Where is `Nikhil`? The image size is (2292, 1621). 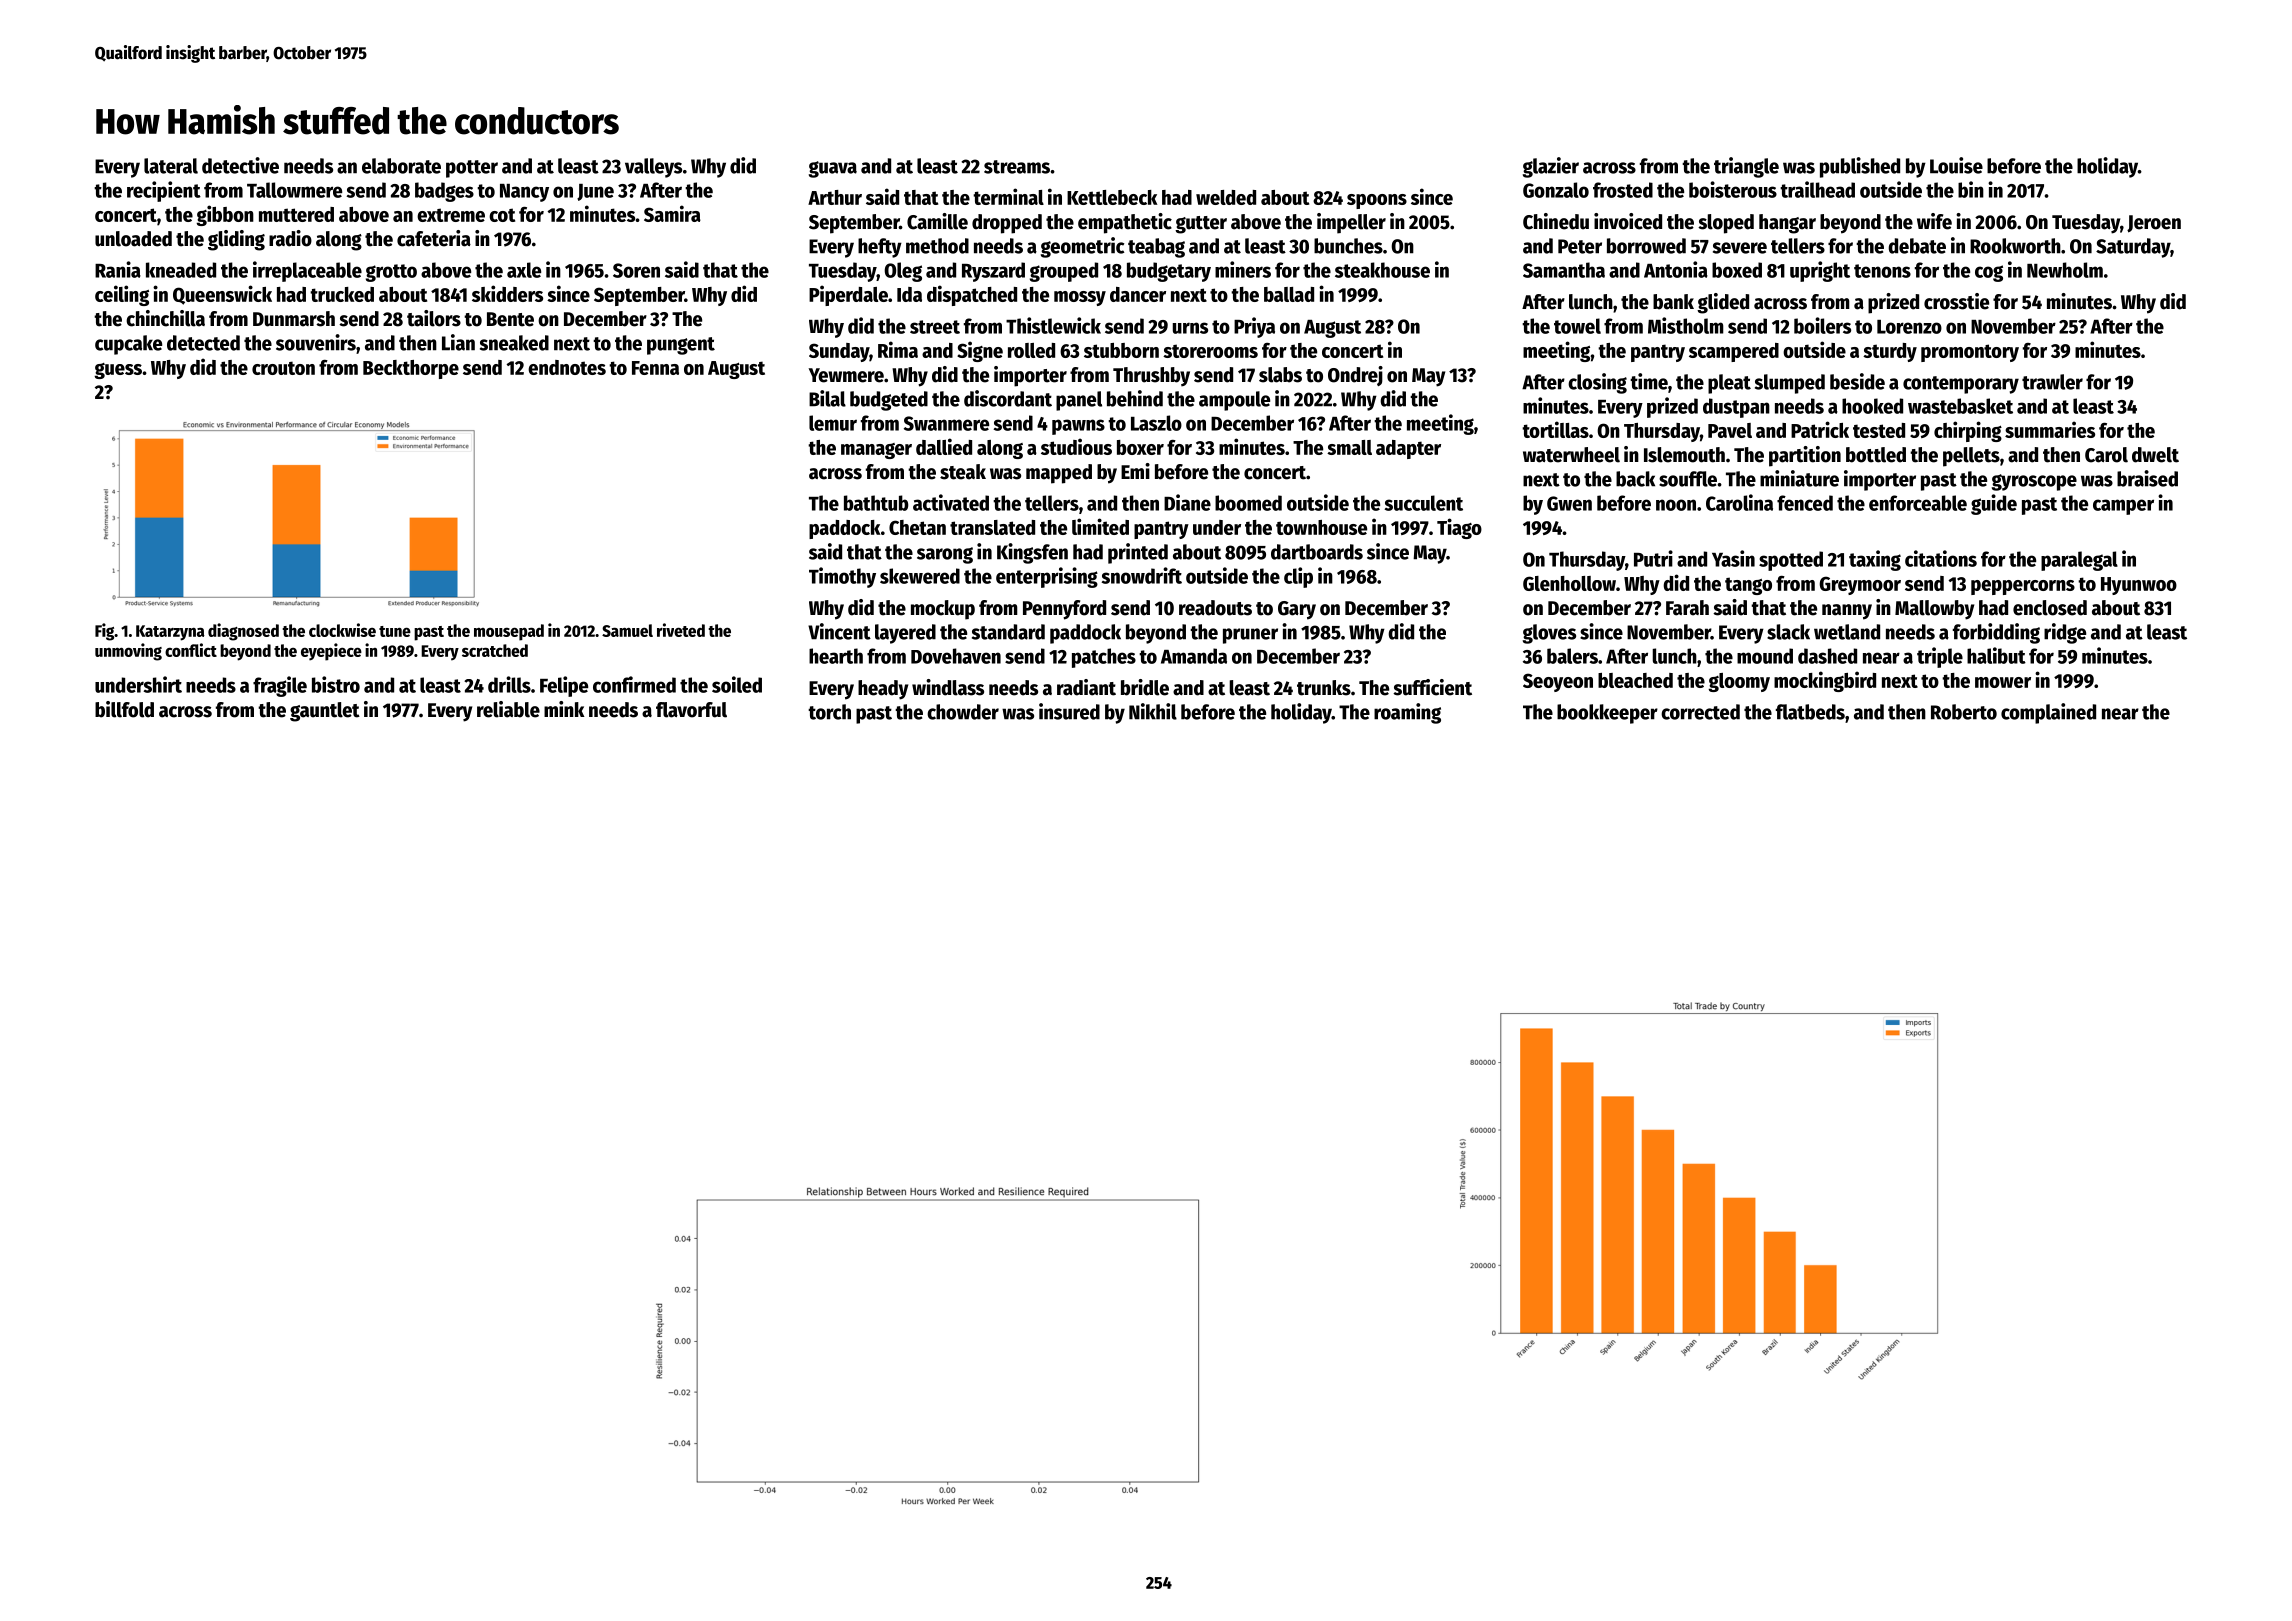 Nikhil is located at coordinates (1153, 711).
